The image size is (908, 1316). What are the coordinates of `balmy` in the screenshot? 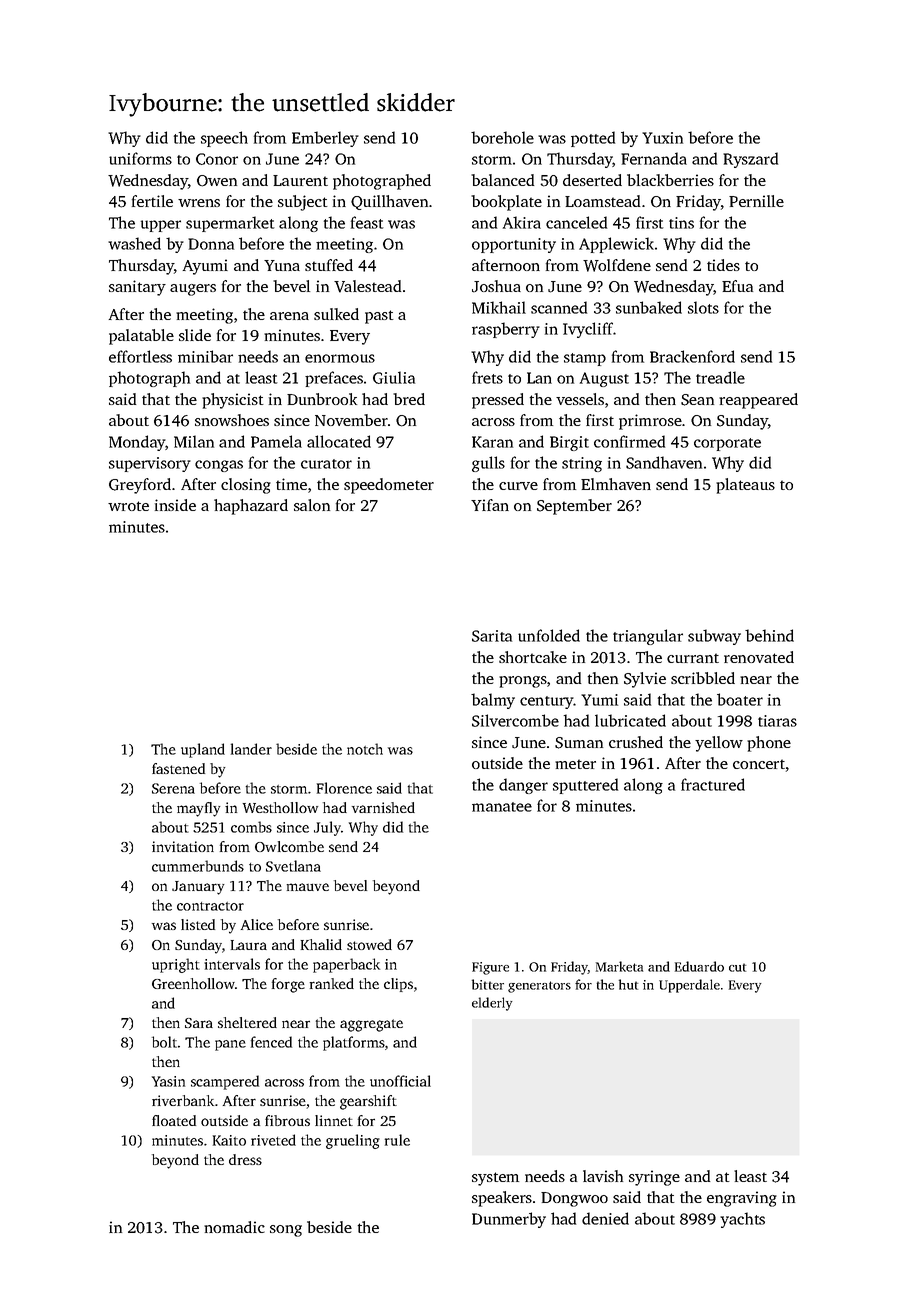 It's located at (493, 701).
